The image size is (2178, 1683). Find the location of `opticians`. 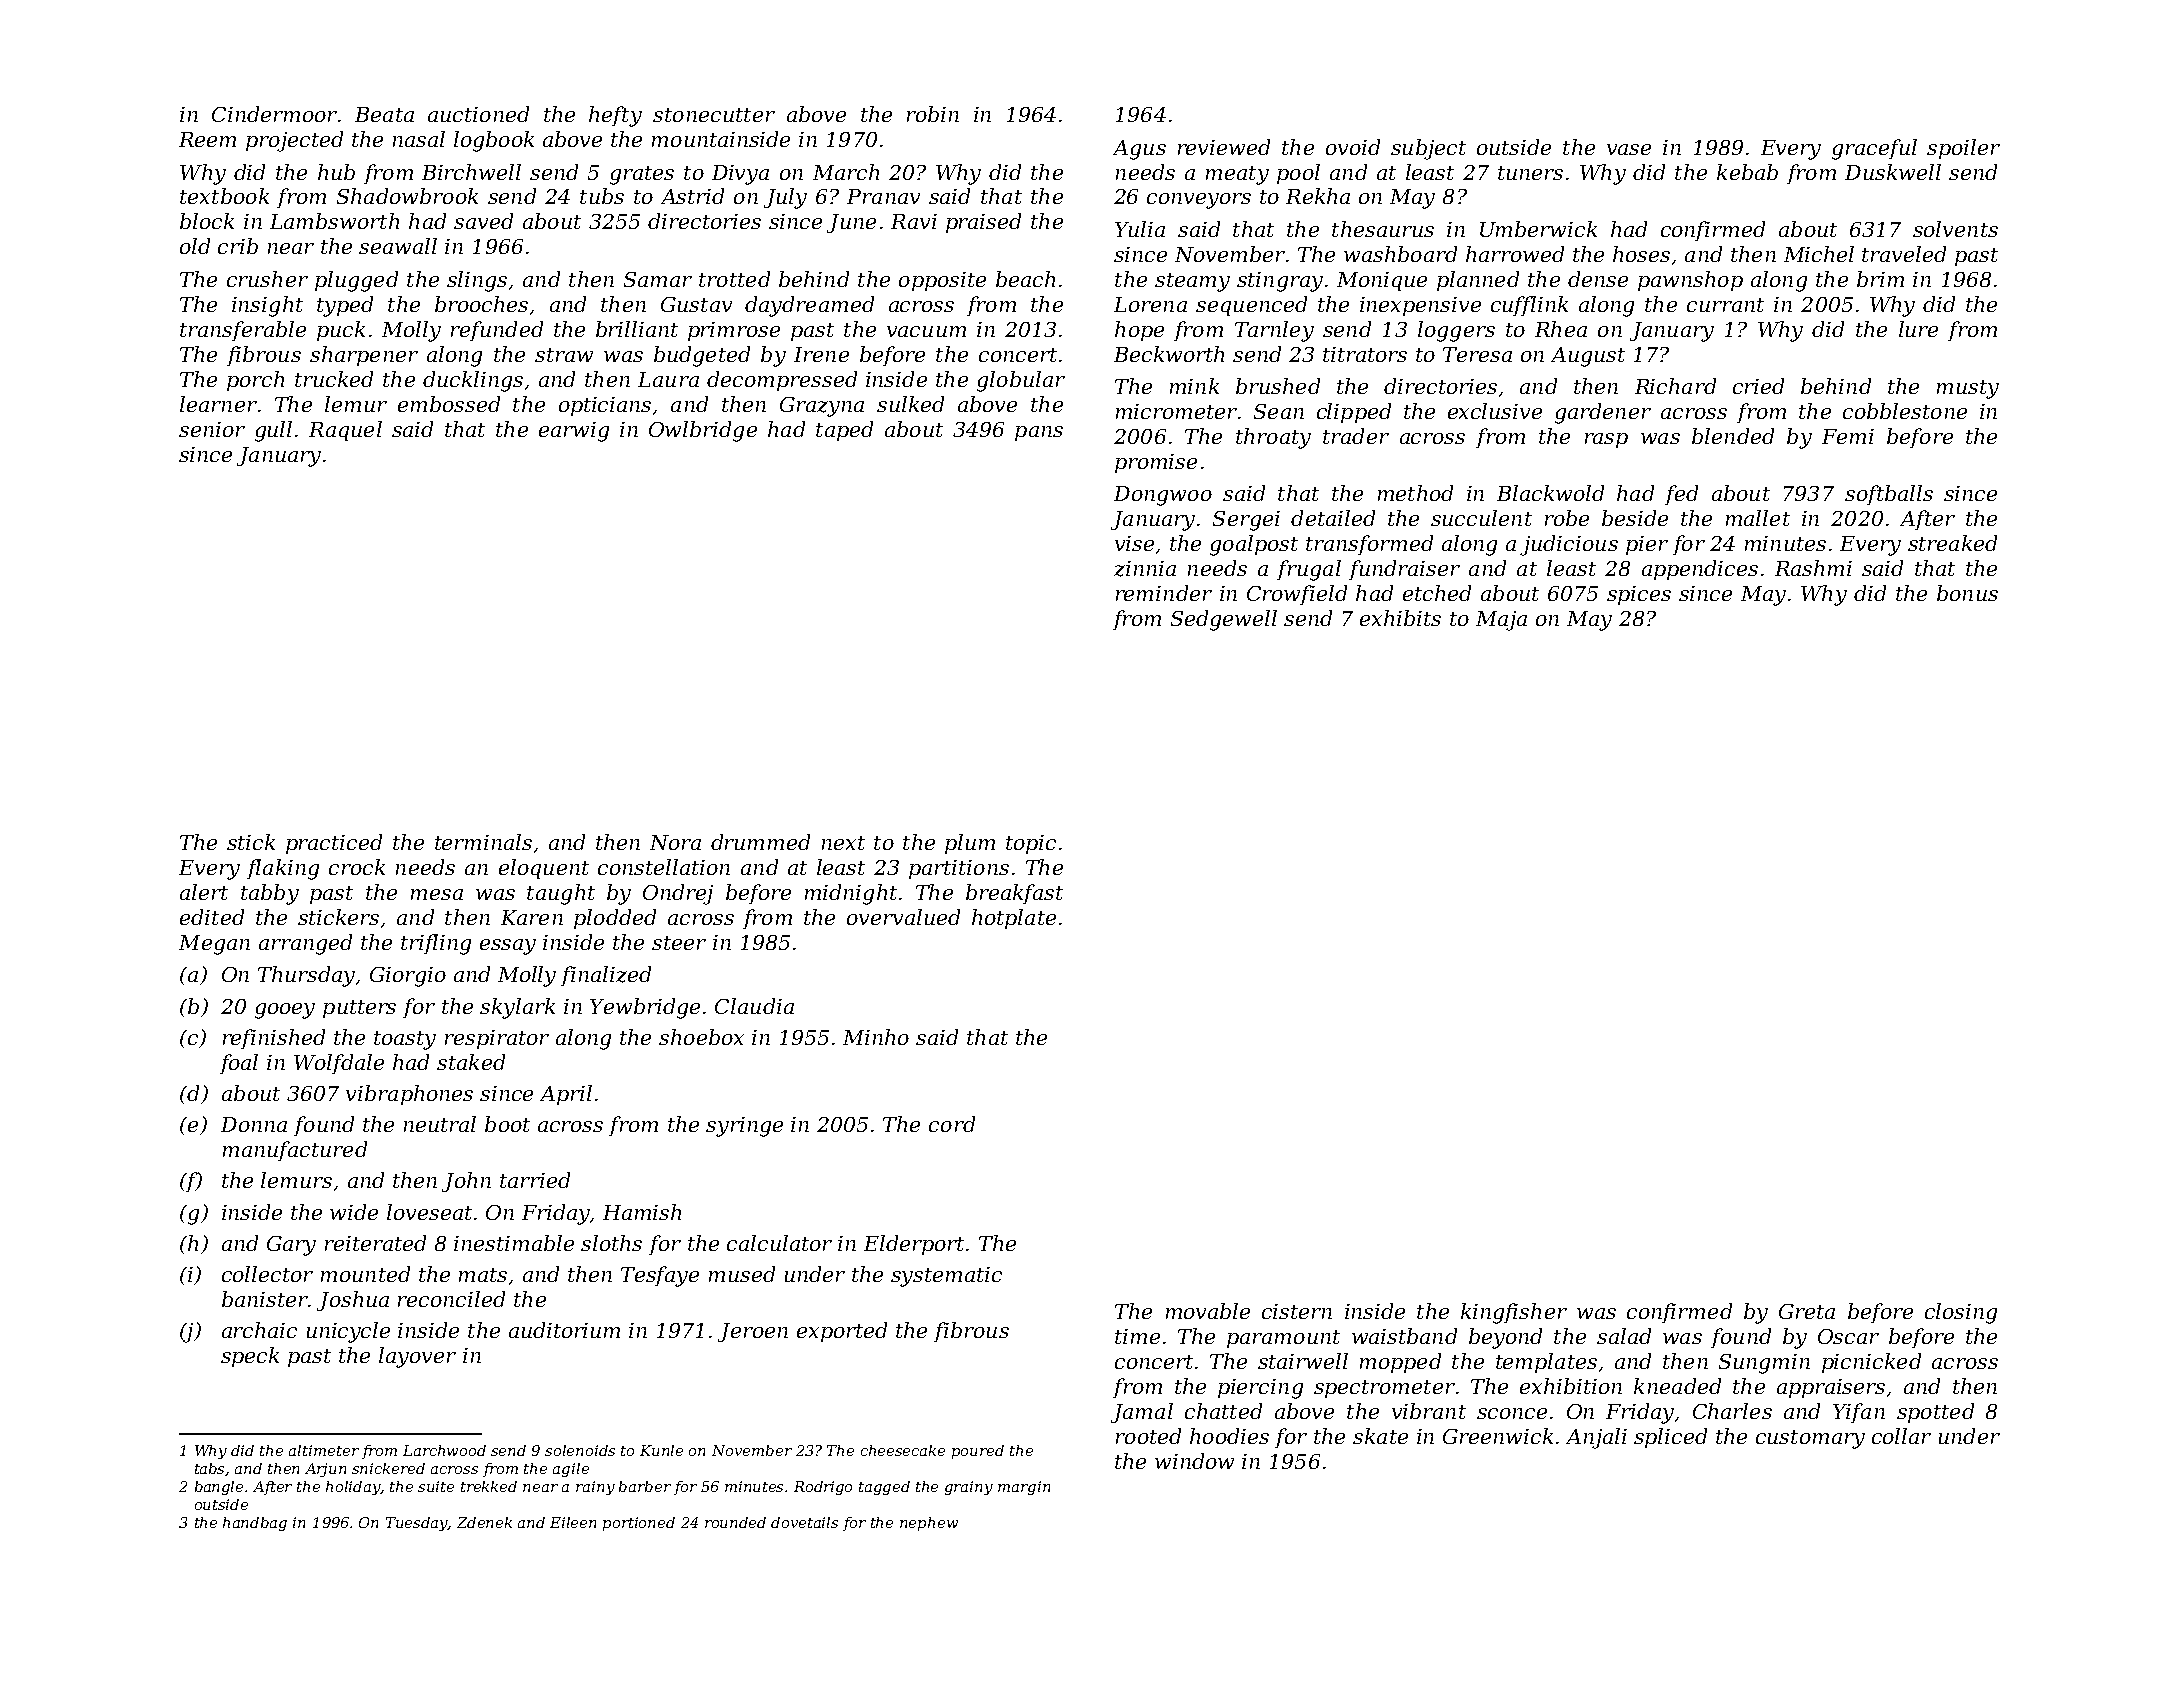

opticians is located at coordinates (605, 406).
